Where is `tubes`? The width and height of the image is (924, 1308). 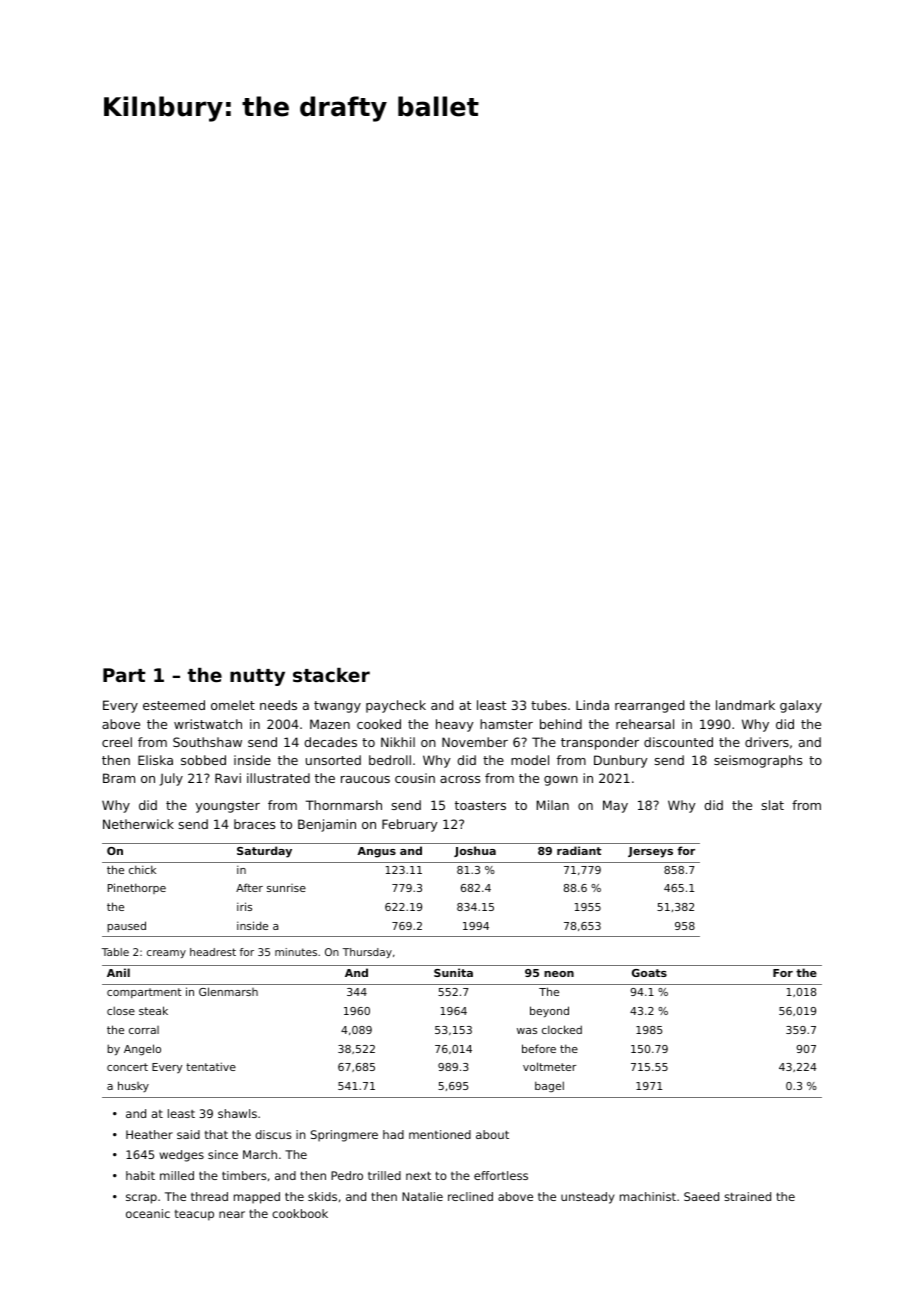 tubes is located at coordinates (549, 705).
